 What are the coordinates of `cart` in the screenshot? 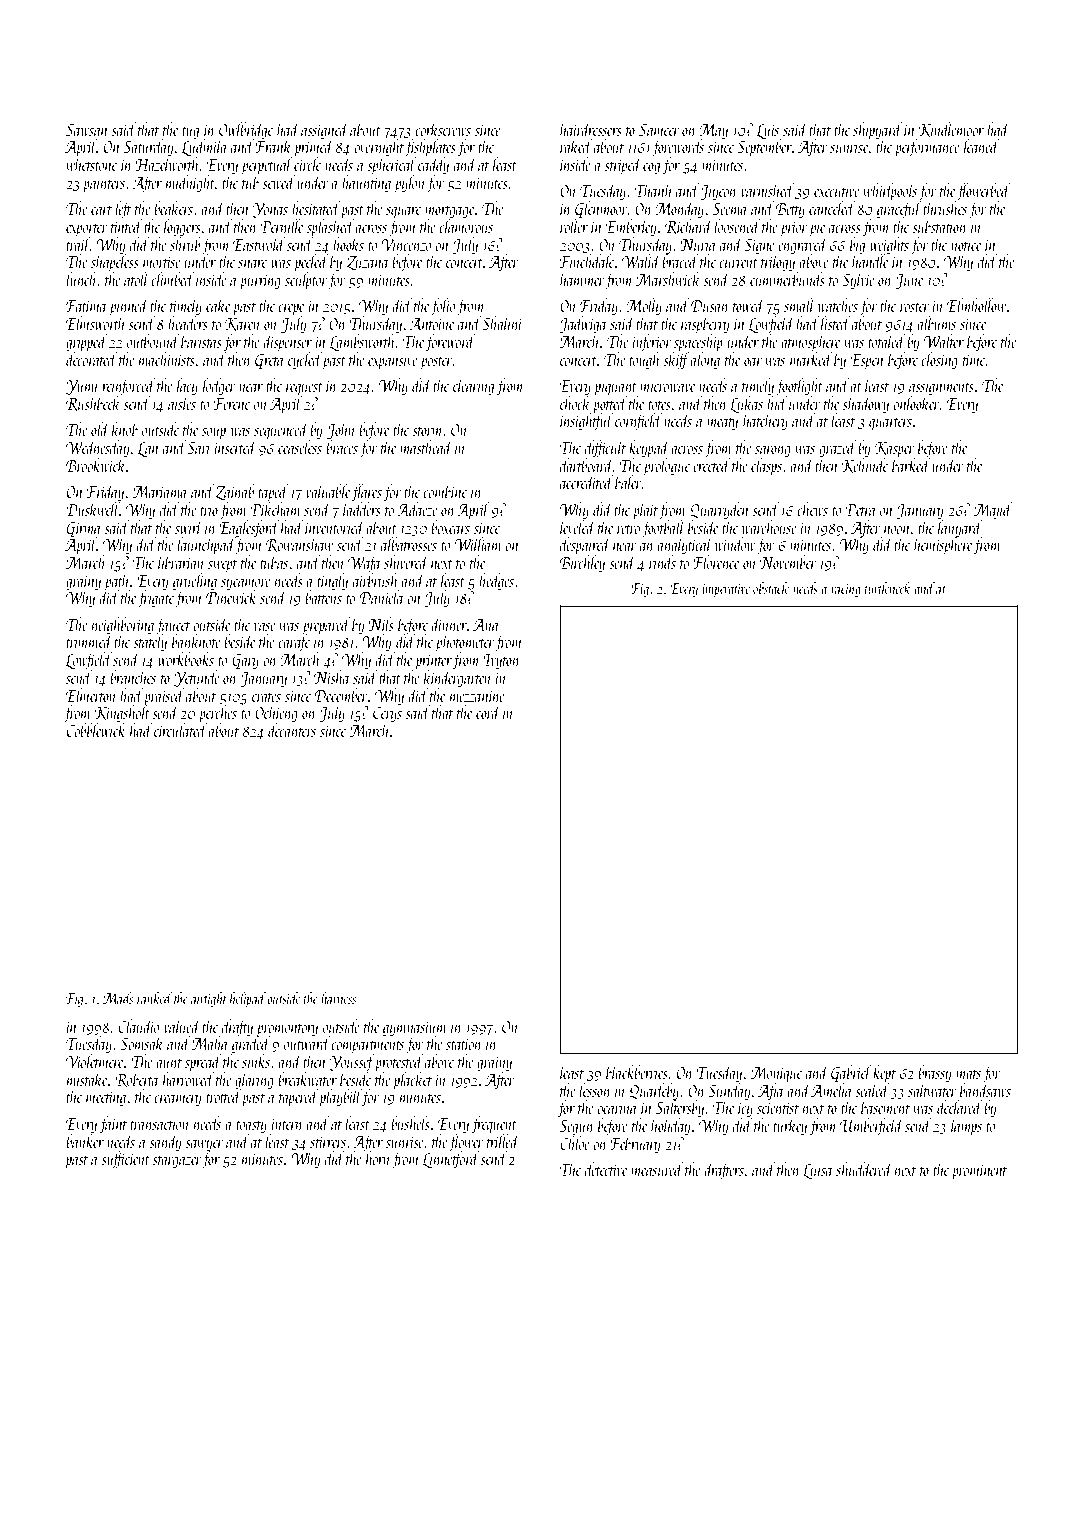 It's located at (101, 210).
